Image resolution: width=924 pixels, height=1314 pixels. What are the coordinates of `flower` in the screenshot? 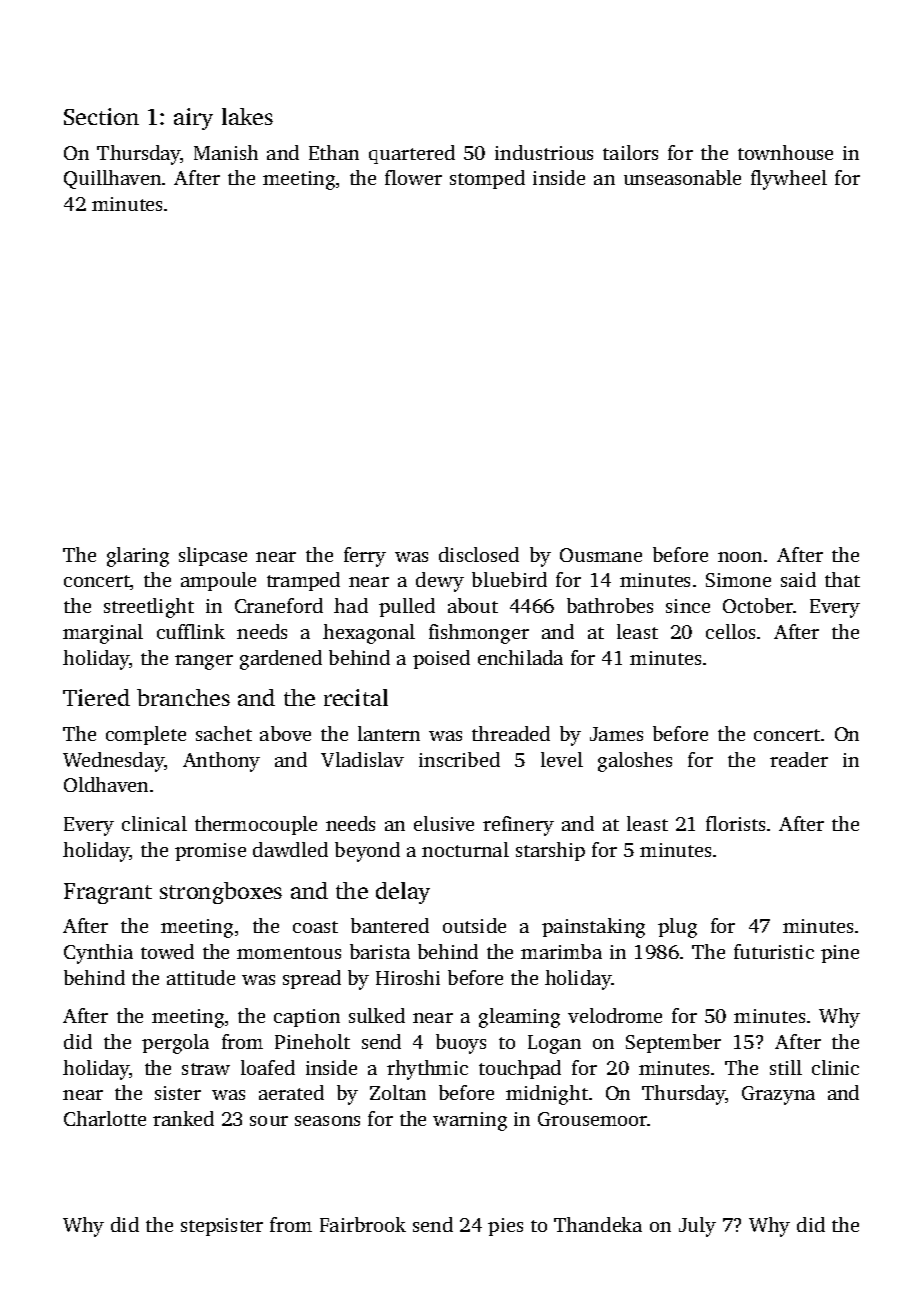 It's located at (413, 177).
